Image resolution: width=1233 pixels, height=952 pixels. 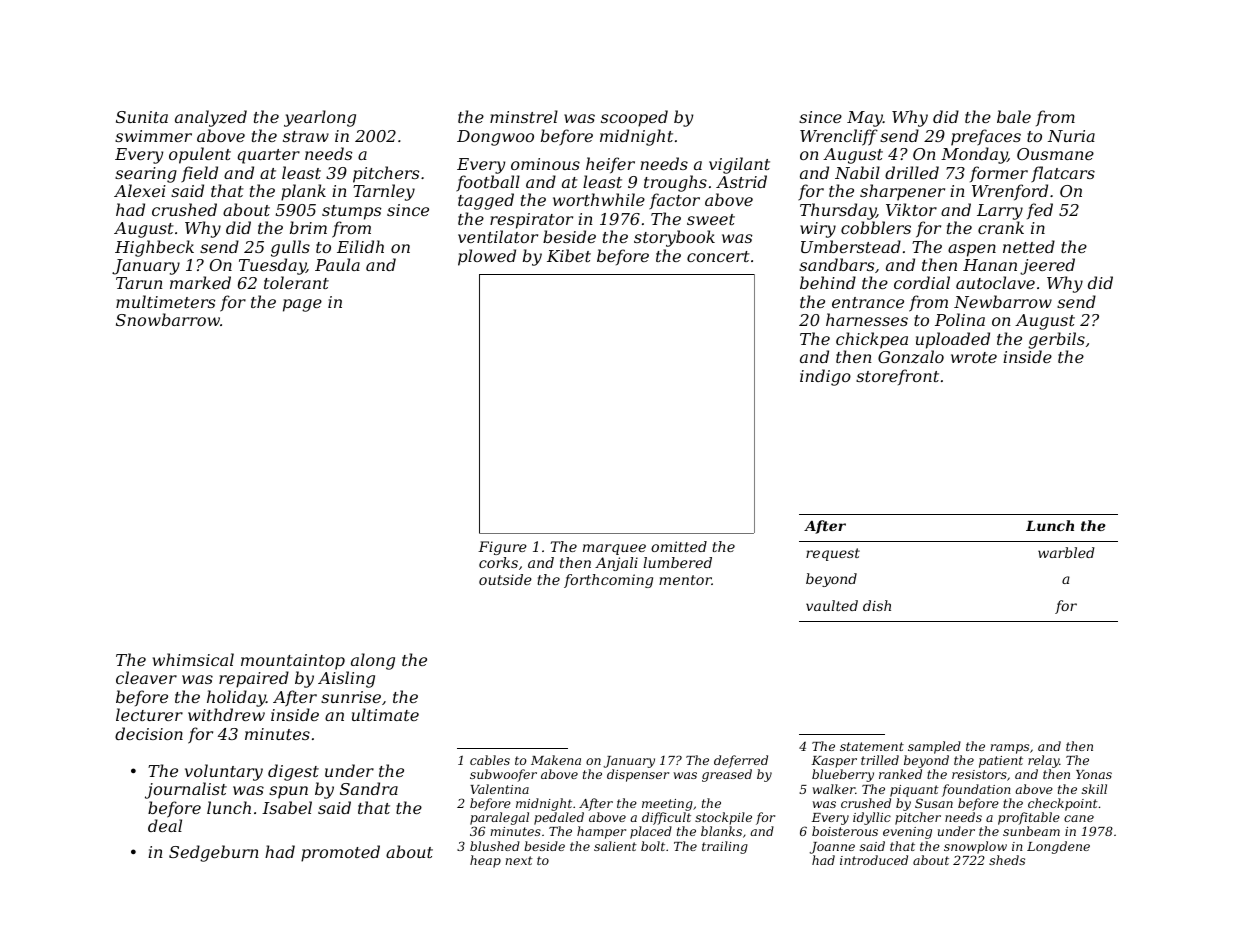 I want to click on Tarun, so click(x=139, y=283).
